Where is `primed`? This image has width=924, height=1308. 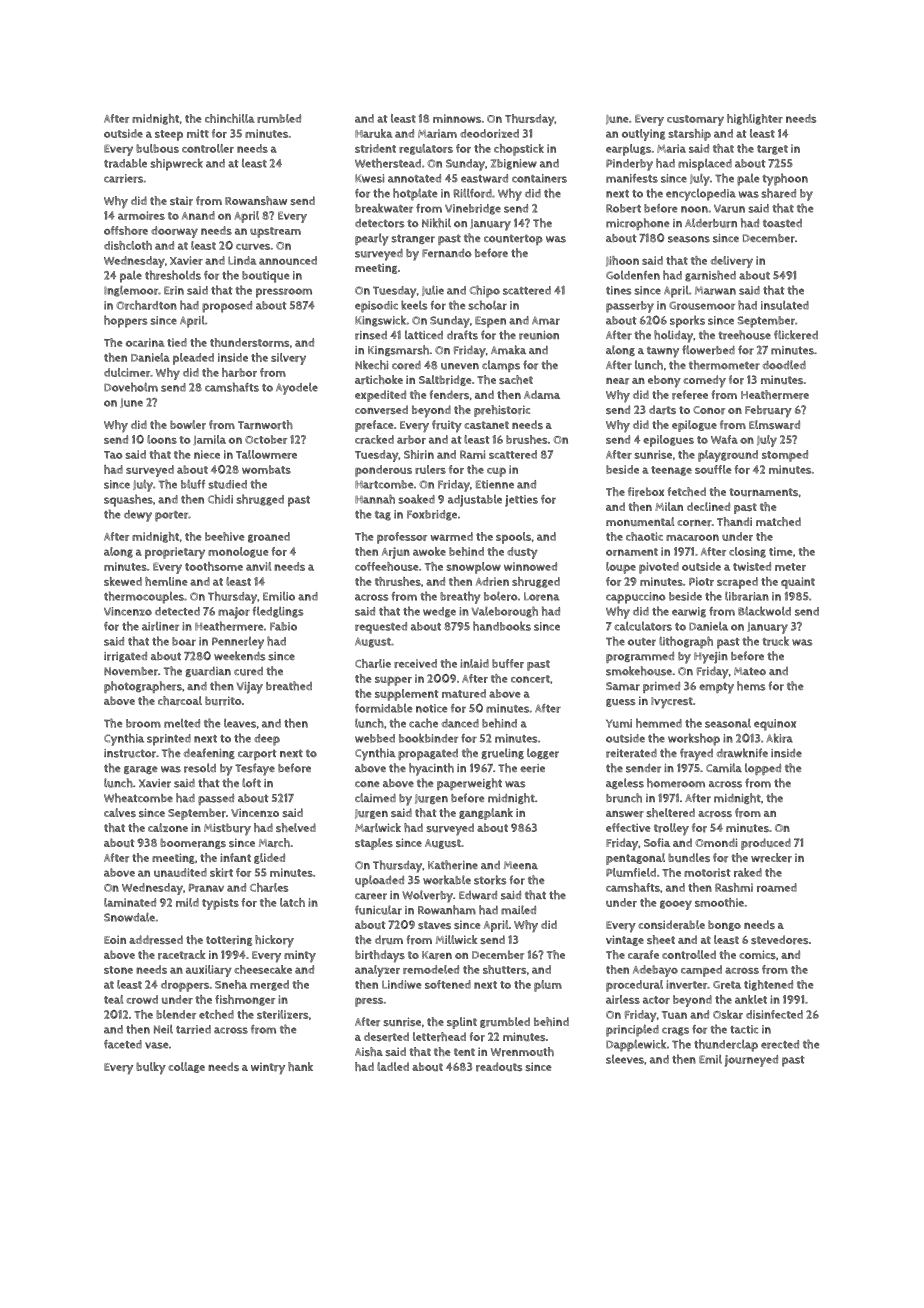
primed is located at coordinates (661, 687).
